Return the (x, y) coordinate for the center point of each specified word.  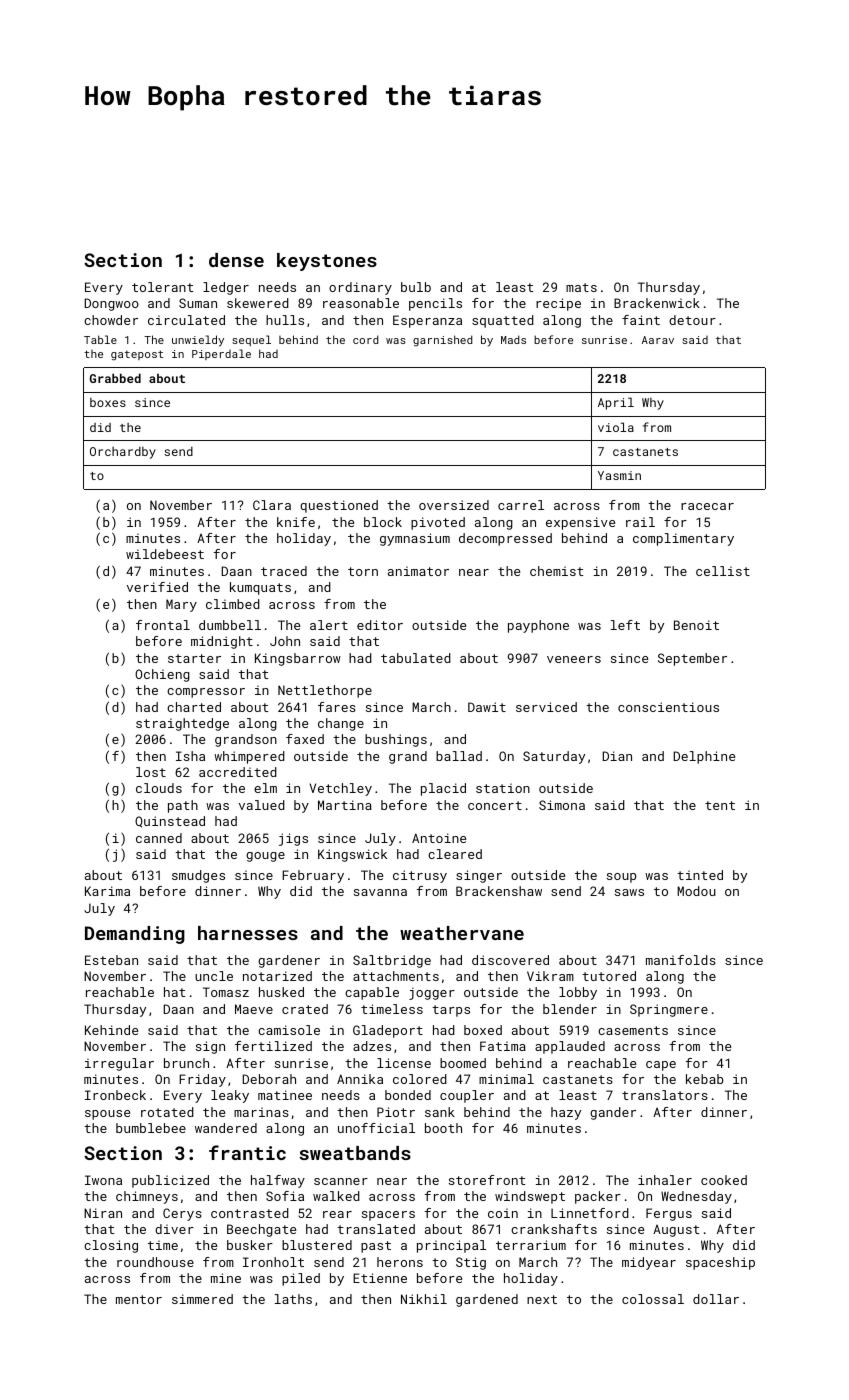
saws (629, 892)
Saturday (554, 757)
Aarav (658, 340)
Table (100, 339)
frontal (163, 625)
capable (372, 993)
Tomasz (226, 992)
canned (159, 838)
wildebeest (165, 554)
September (692, 659)
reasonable (361, 303)
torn (363, 571)
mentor (139, 1299)
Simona (562, 805)
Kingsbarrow (298, 659)
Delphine (704, 757)
